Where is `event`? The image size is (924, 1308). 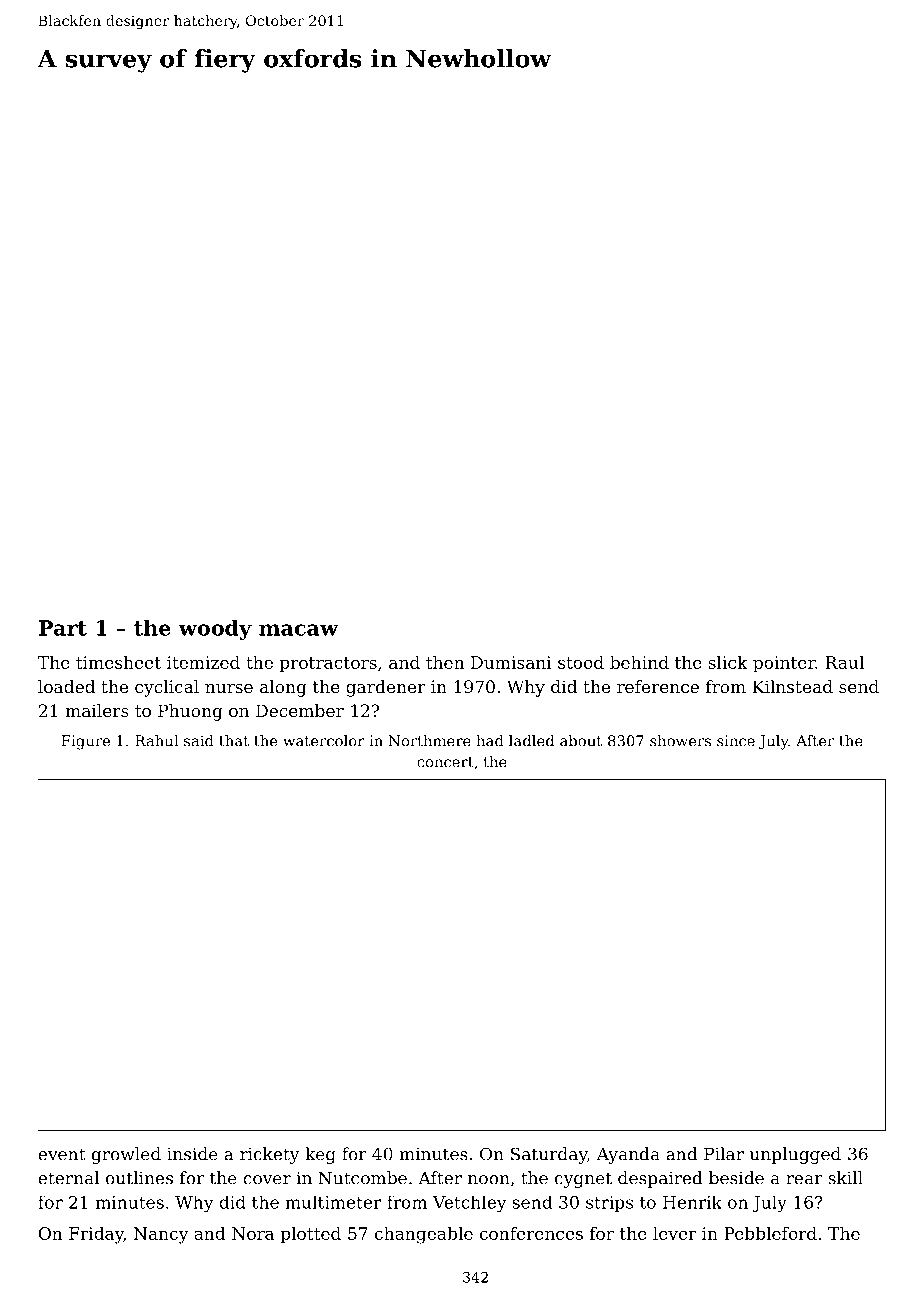
event is located at coordinates (62, 1154).
